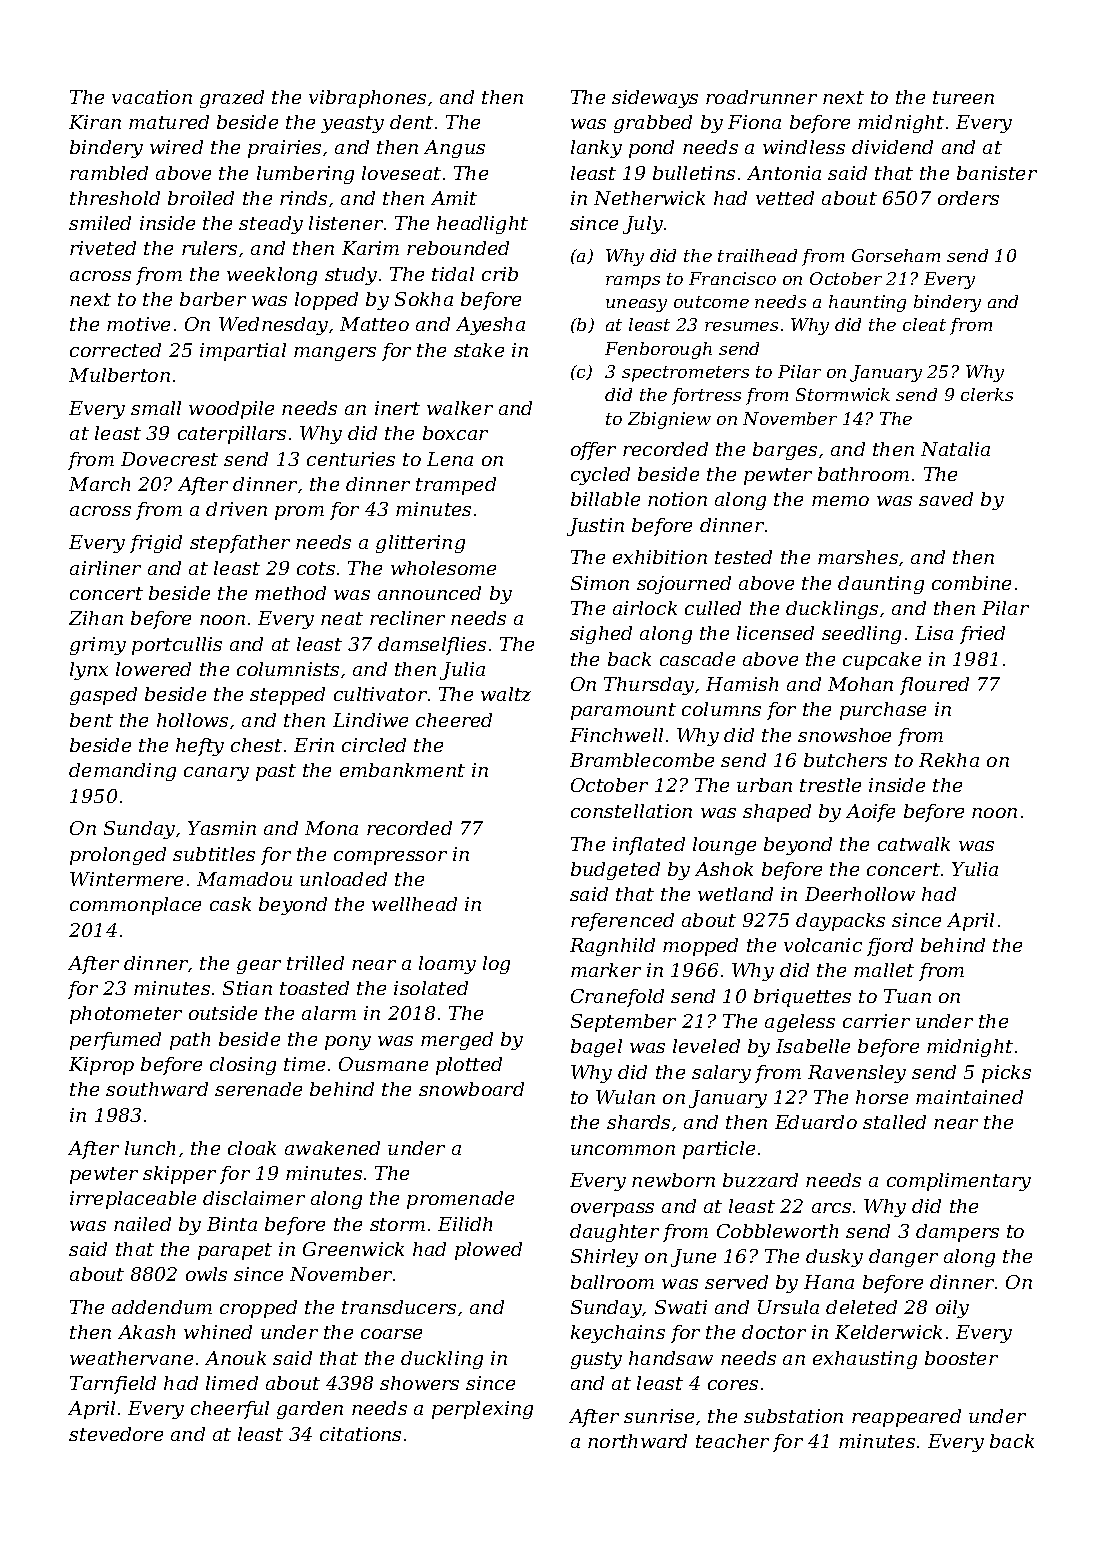  What do you see at coordinates (669, 420) in the page?
I see `Zbigniew` at bounding box center [669, 420].
